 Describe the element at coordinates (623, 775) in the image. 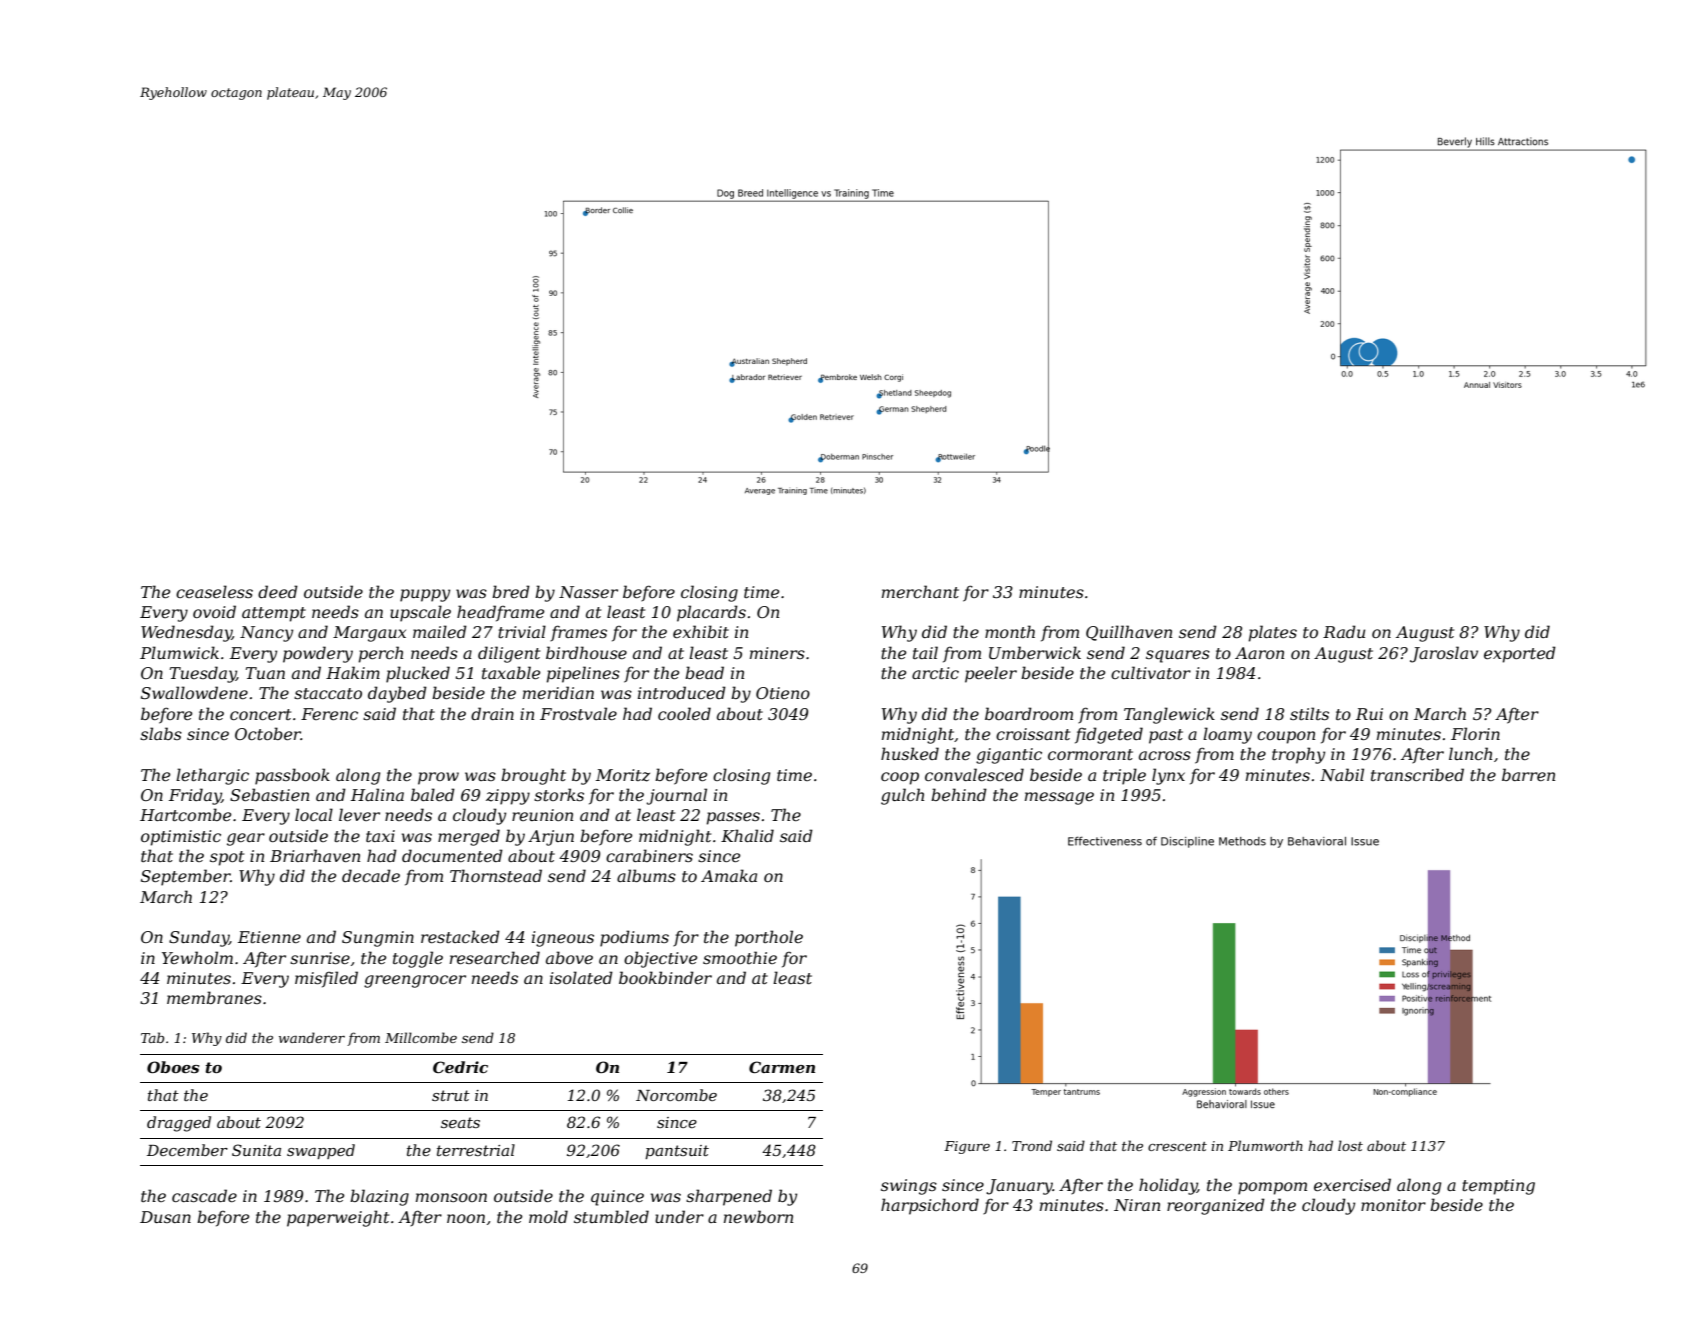

I see `Moritz` at that location.
